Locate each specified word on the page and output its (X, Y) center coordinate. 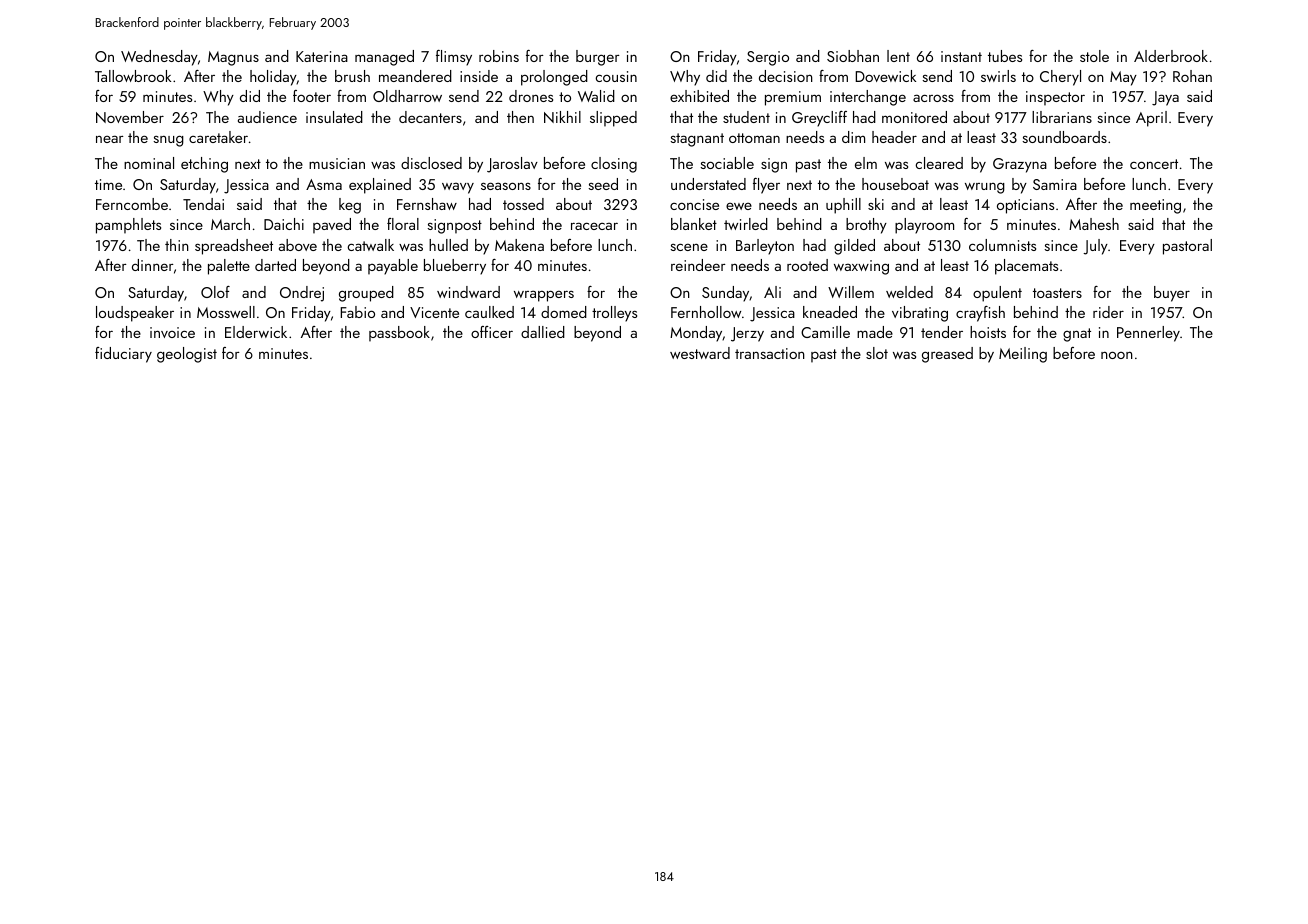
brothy (866, 226)
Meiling (1023, 355)
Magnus (233, 58)
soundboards (1064, 137)
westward (700, 353)
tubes (1005, 56)
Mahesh (1094, 224)
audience (267, 117)
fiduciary (123, 355)
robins (499, 56)
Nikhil (562, 117)
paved (332, 226)
